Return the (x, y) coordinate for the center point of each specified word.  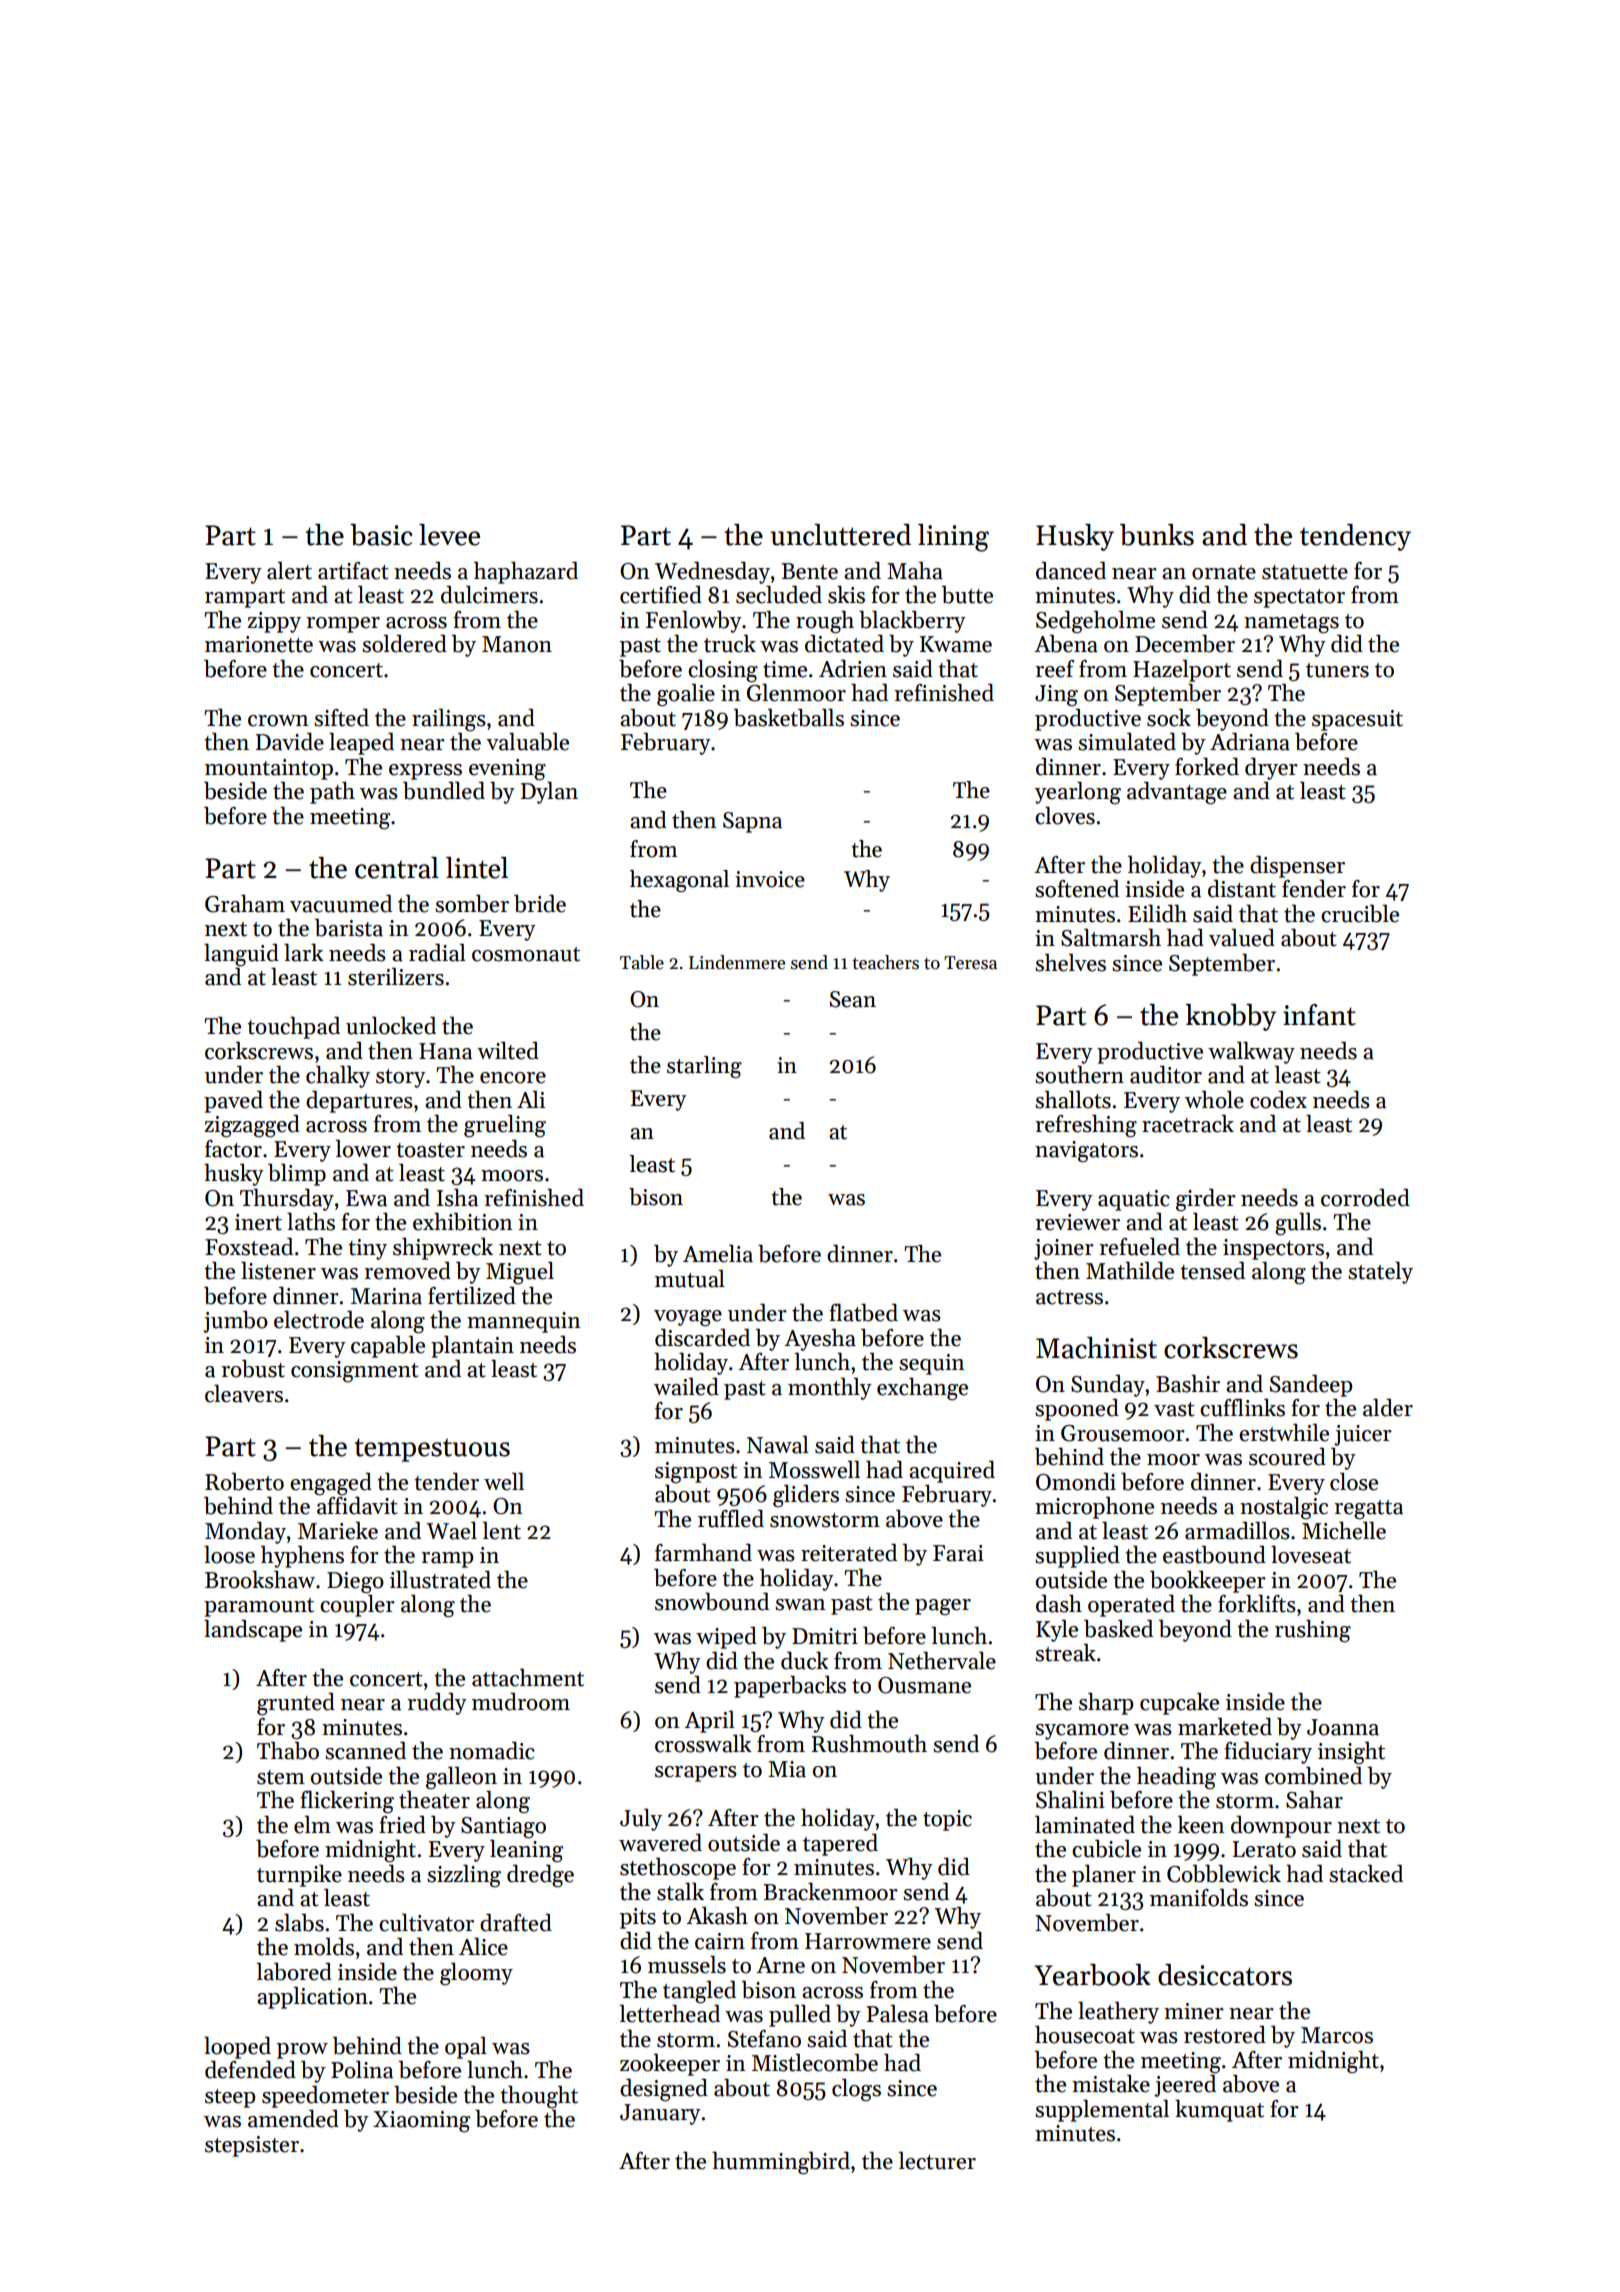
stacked (1366, 1874)
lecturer (937, 2161)
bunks (1157, 535)
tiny (367, 1249)
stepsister (252, 2146)
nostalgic (1284, 1508)
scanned (365, 1751)
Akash (717, 1916)
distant (1242, 889)
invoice (770, 879)
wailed (686, 1387)
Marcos (1337, 2035)
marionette (259, 644)
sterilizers (396, 977)
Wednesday (712, 573)
